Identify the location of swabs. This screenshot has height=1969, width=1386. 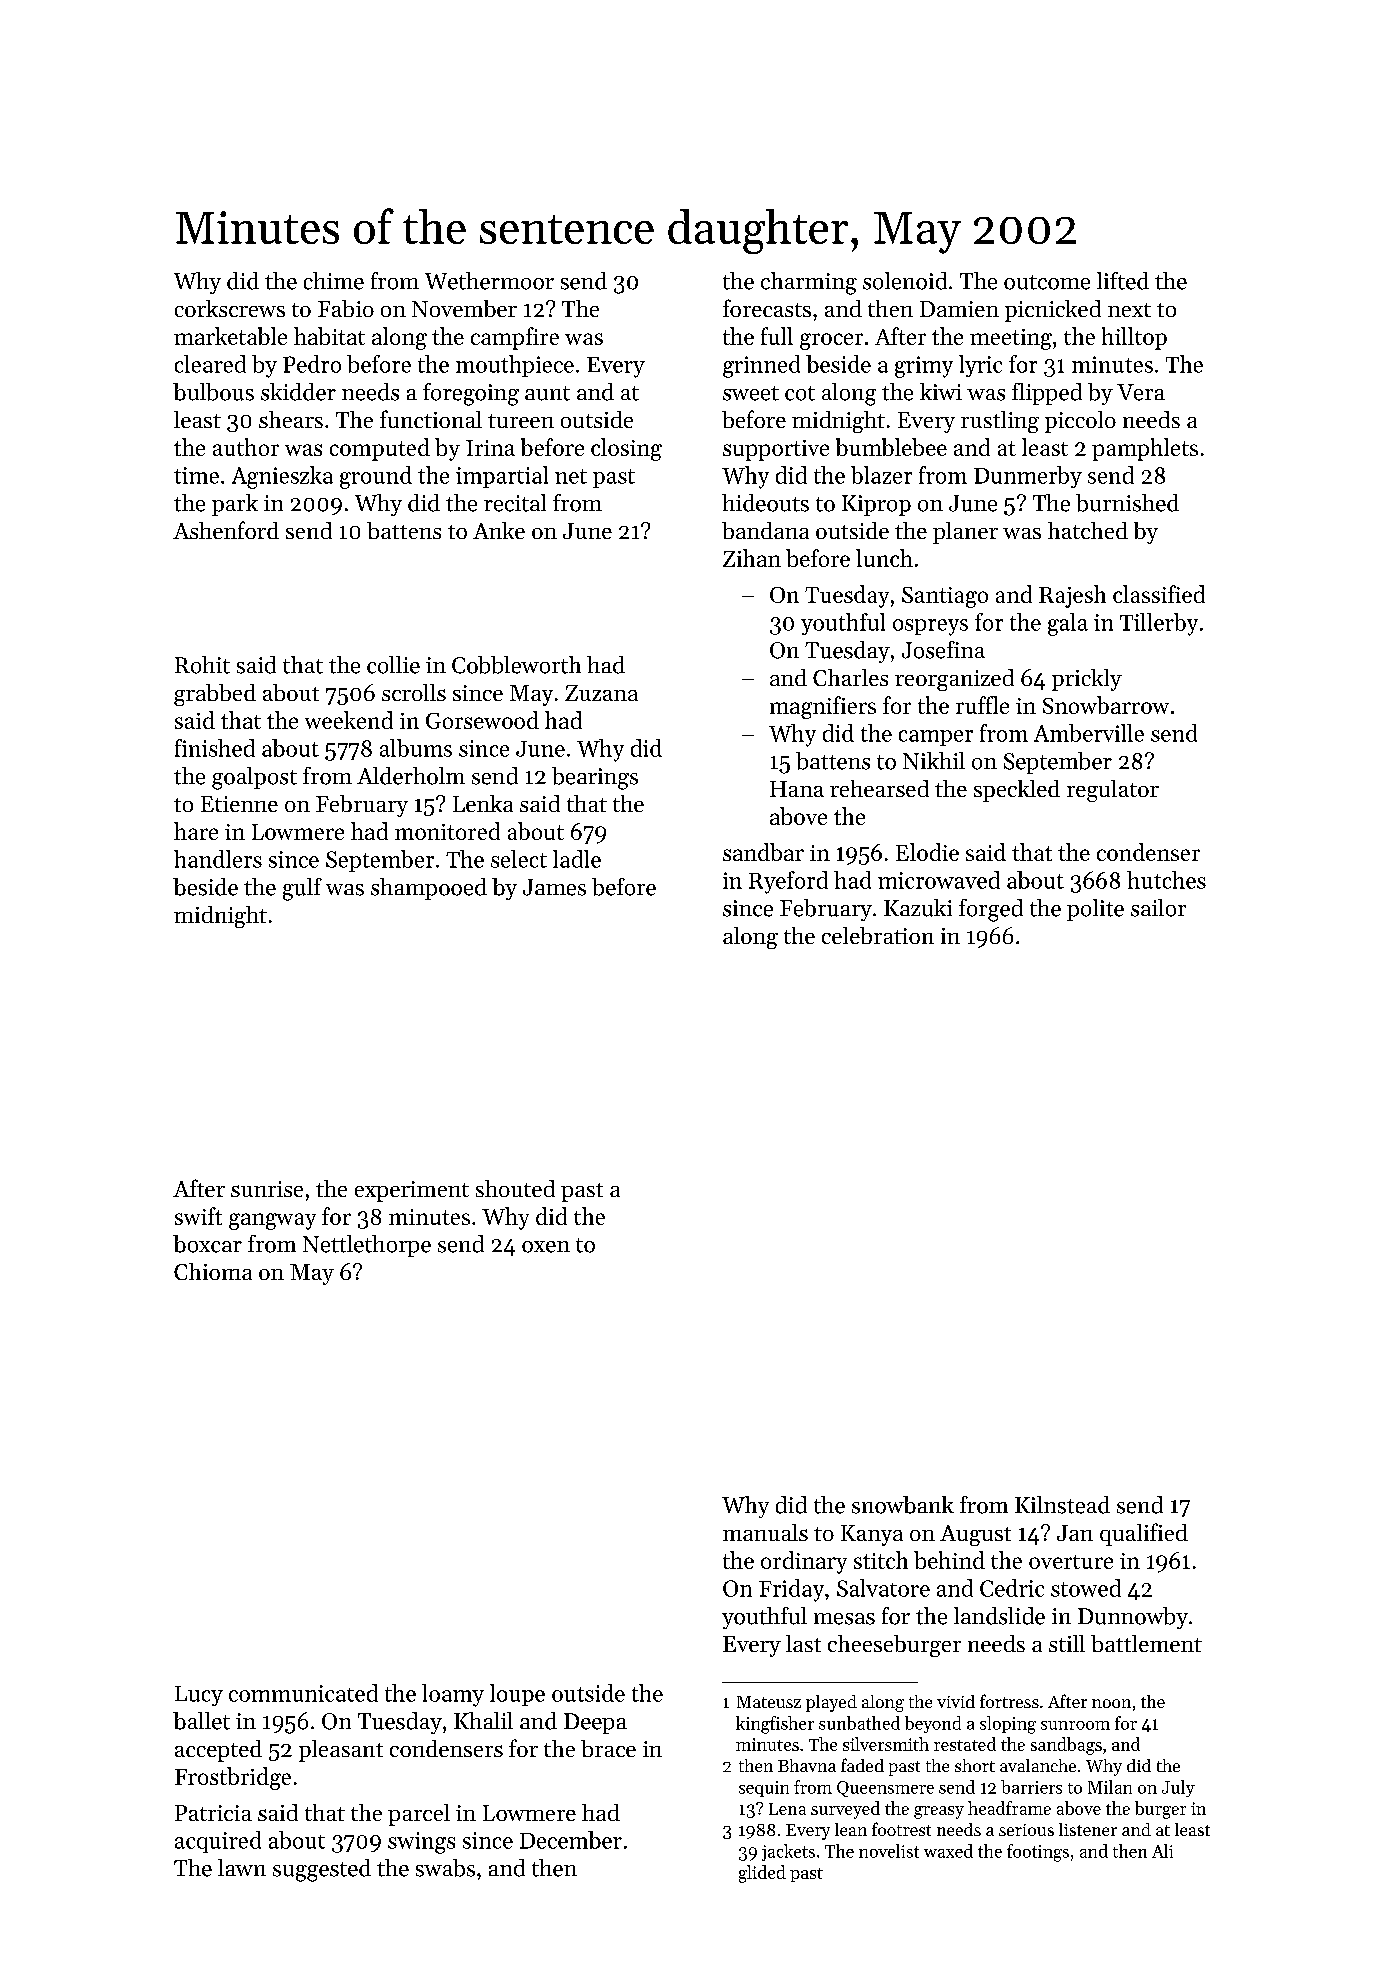
(445, 1868).
